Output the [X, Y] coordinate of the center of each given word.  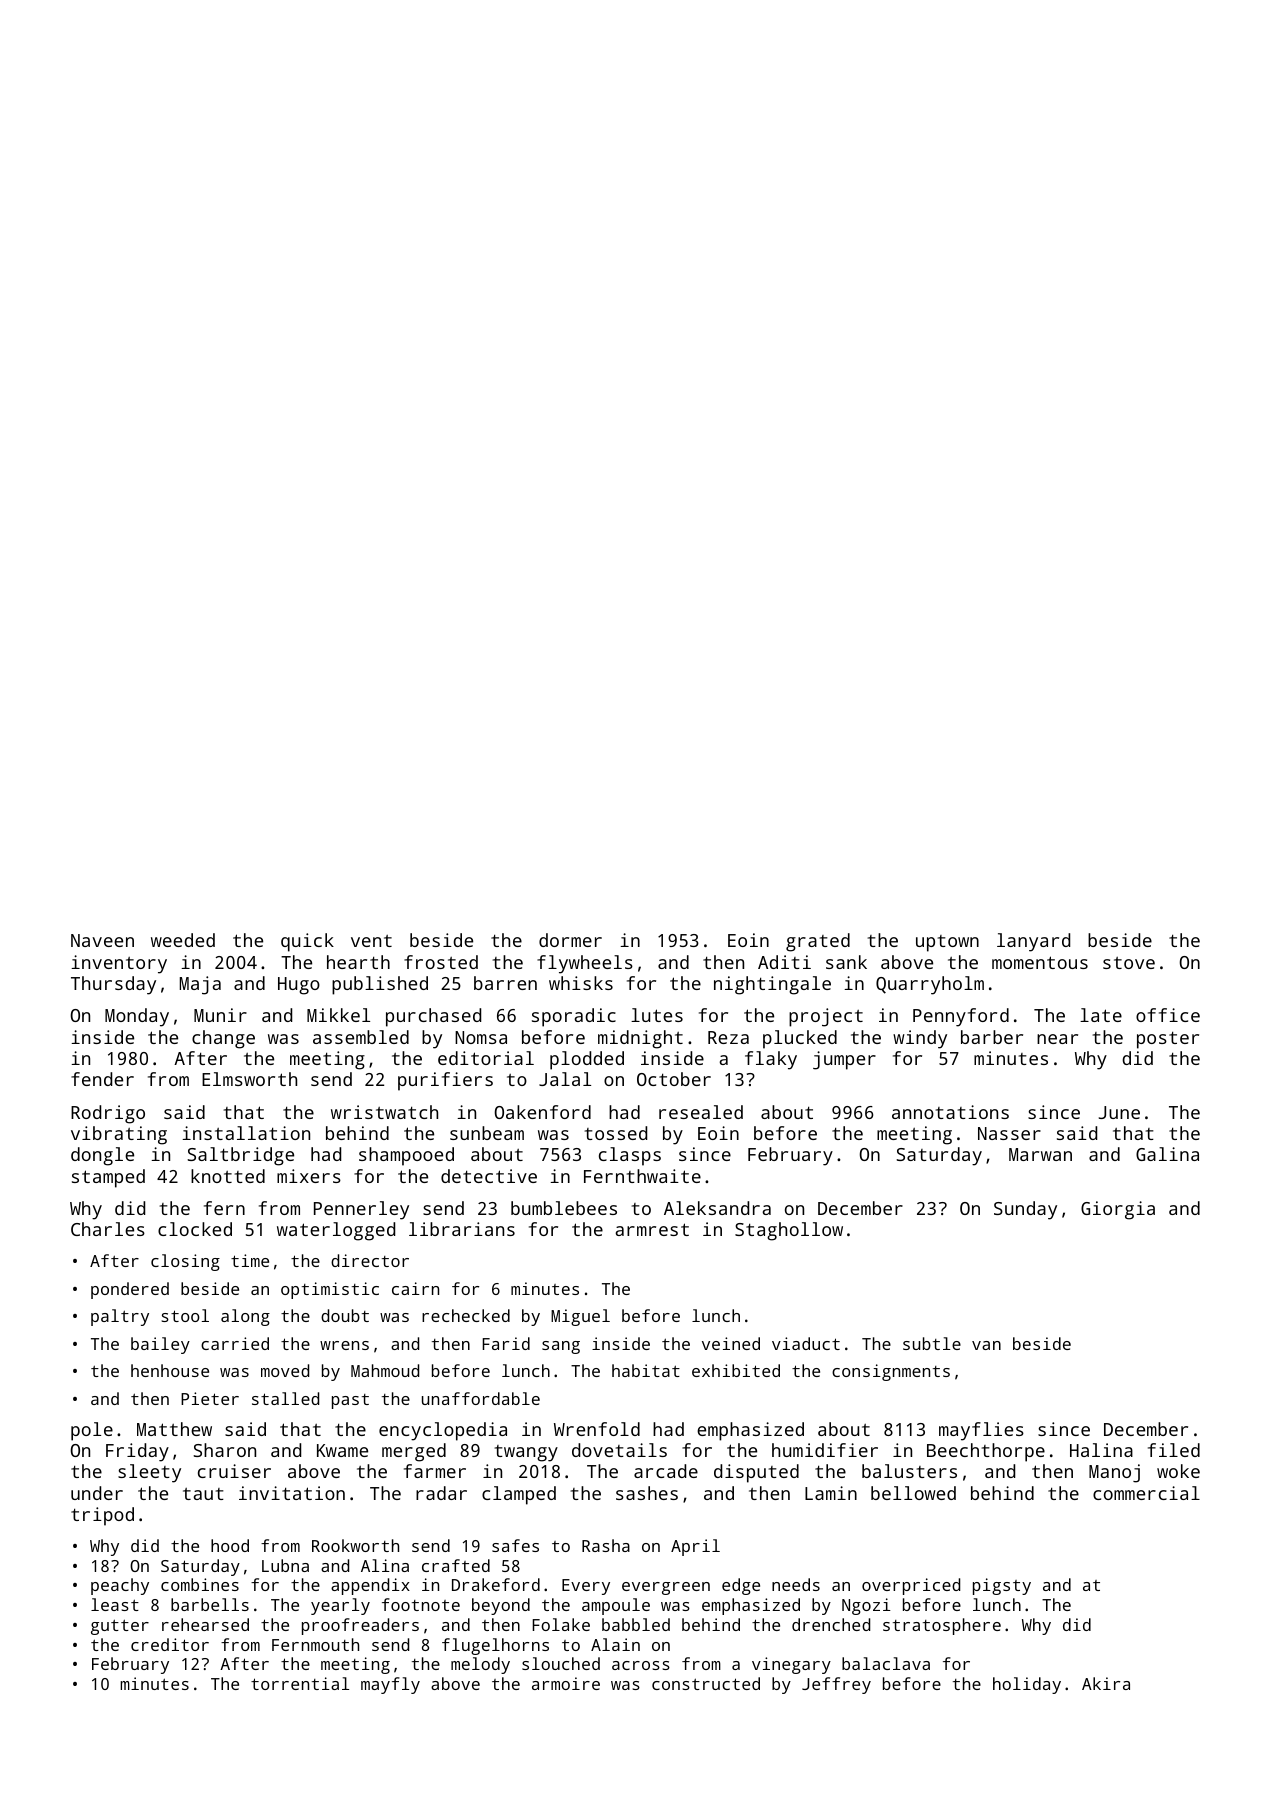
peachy [120, 1586]
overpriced [911, 1586]
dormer [570, 940]
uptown [947, 943]
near [1057, 1039]
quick [307, 942]
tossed [616, 1133]
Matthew [174, 1429]
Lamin [831, 1493]
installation [246, 1133]
